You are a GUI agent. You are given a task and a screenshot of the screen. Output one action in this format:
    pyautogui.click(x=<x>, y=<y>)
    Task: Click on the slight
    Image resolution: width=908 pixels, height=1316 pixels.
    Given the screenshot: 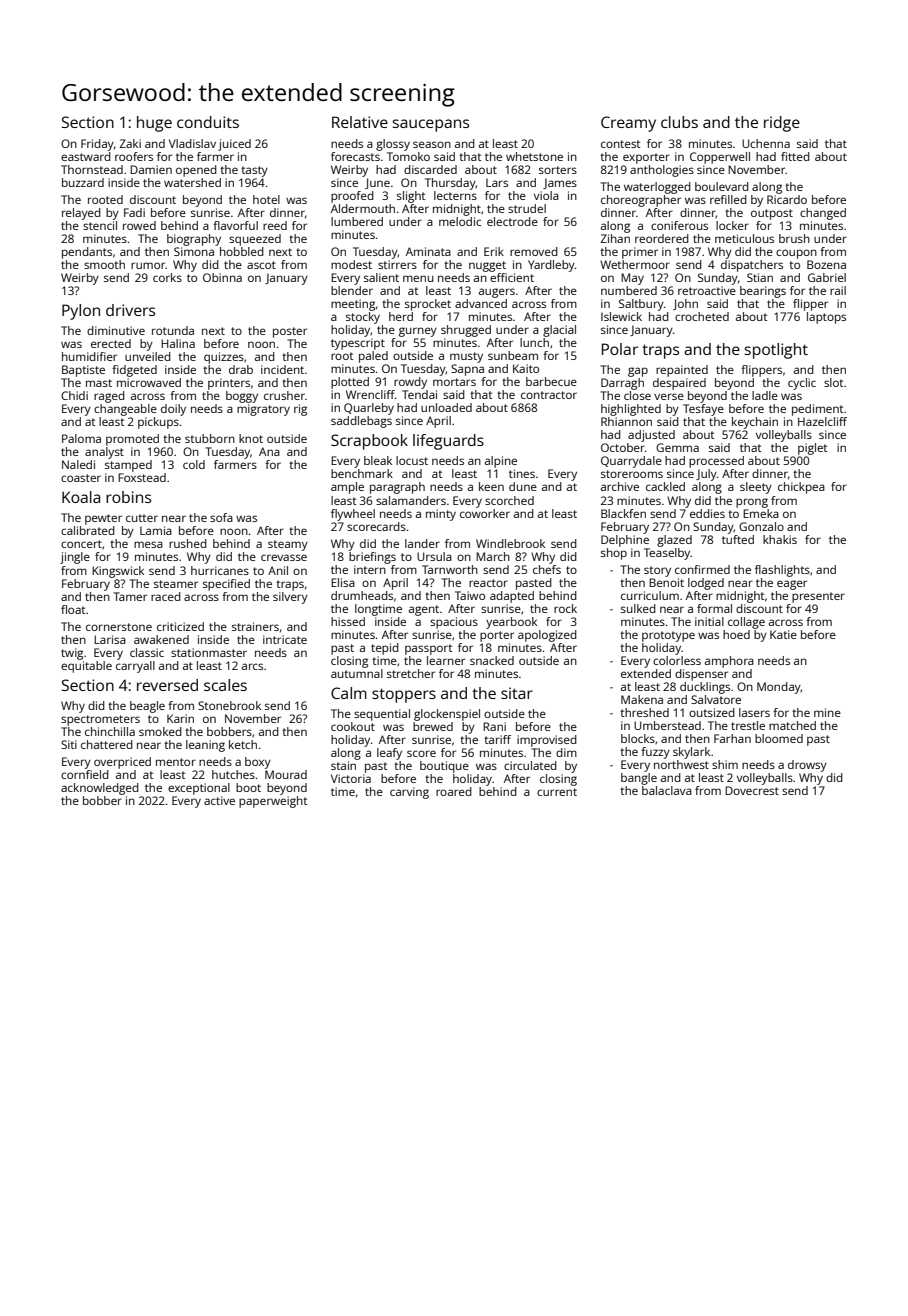 What is the action you would take?
    pyautogui.click(x=411, y=197)
